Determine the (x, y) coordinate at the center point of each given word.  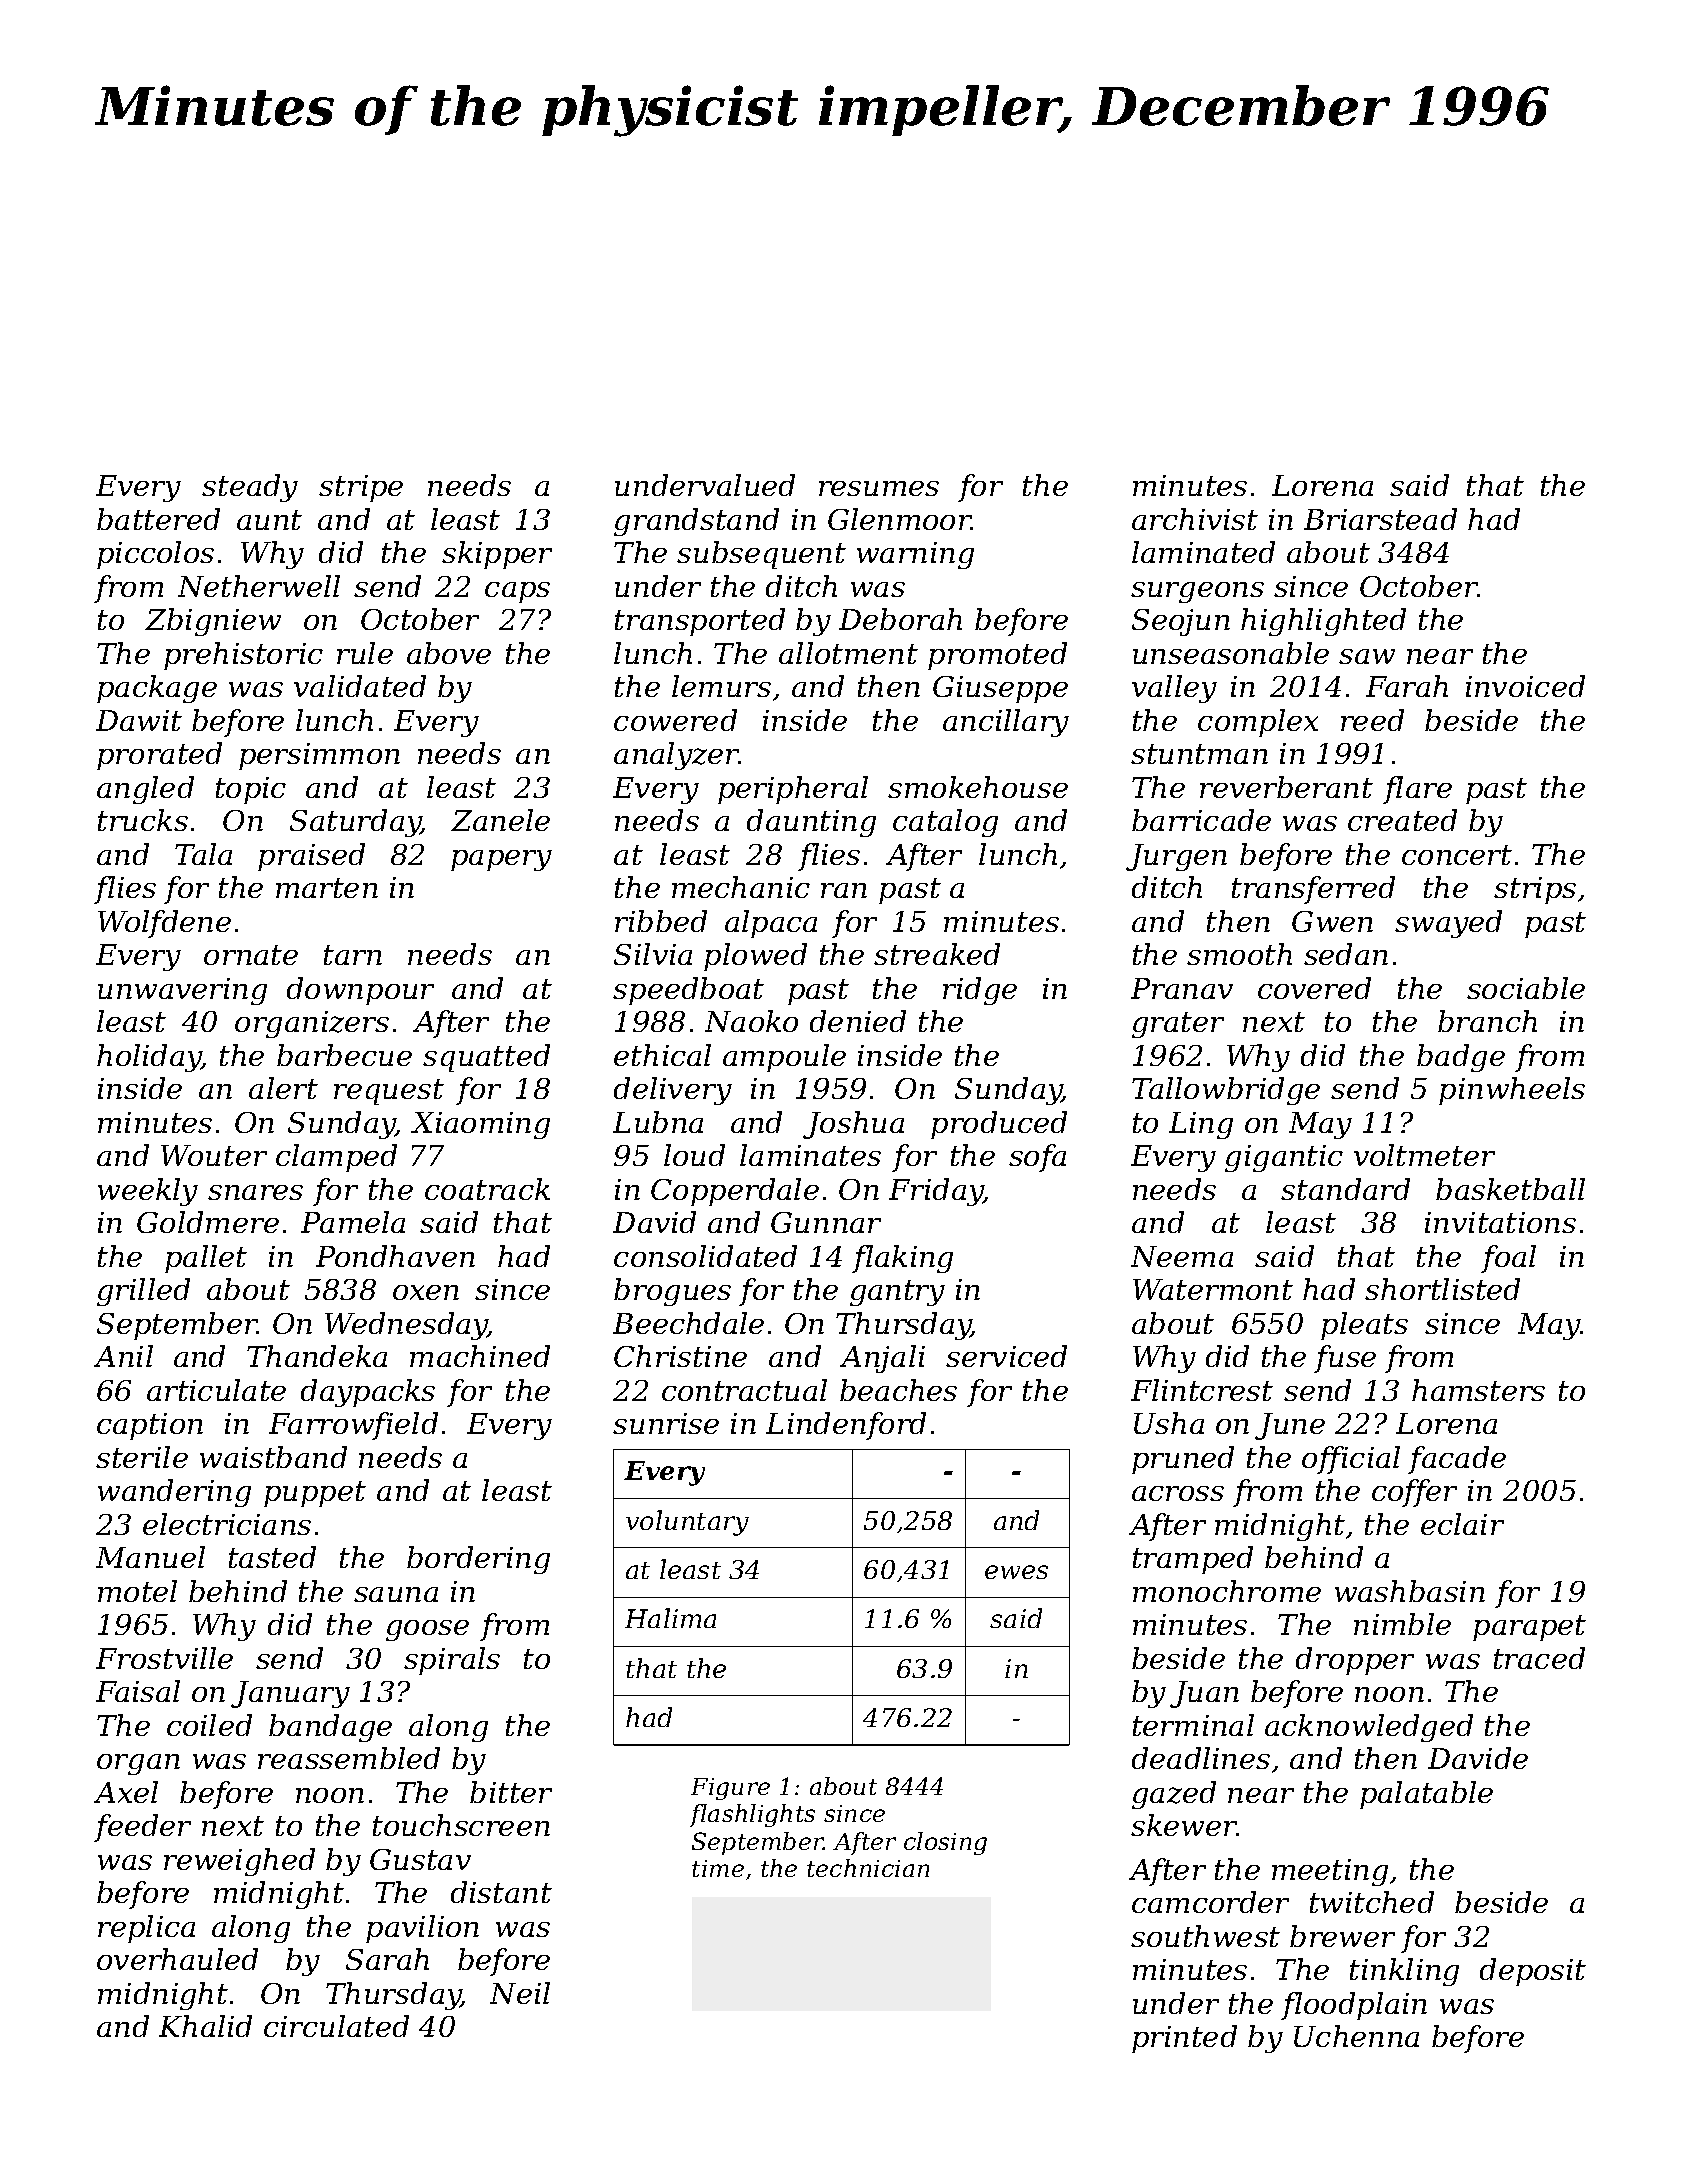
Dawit (139, 720)
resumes (879, 488)
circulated (336, 2026)
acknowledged (1369, 1728)
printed (1184, 2039)
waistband (273, 1457)
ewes (1016, 1572)
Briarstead (1380, 519)
